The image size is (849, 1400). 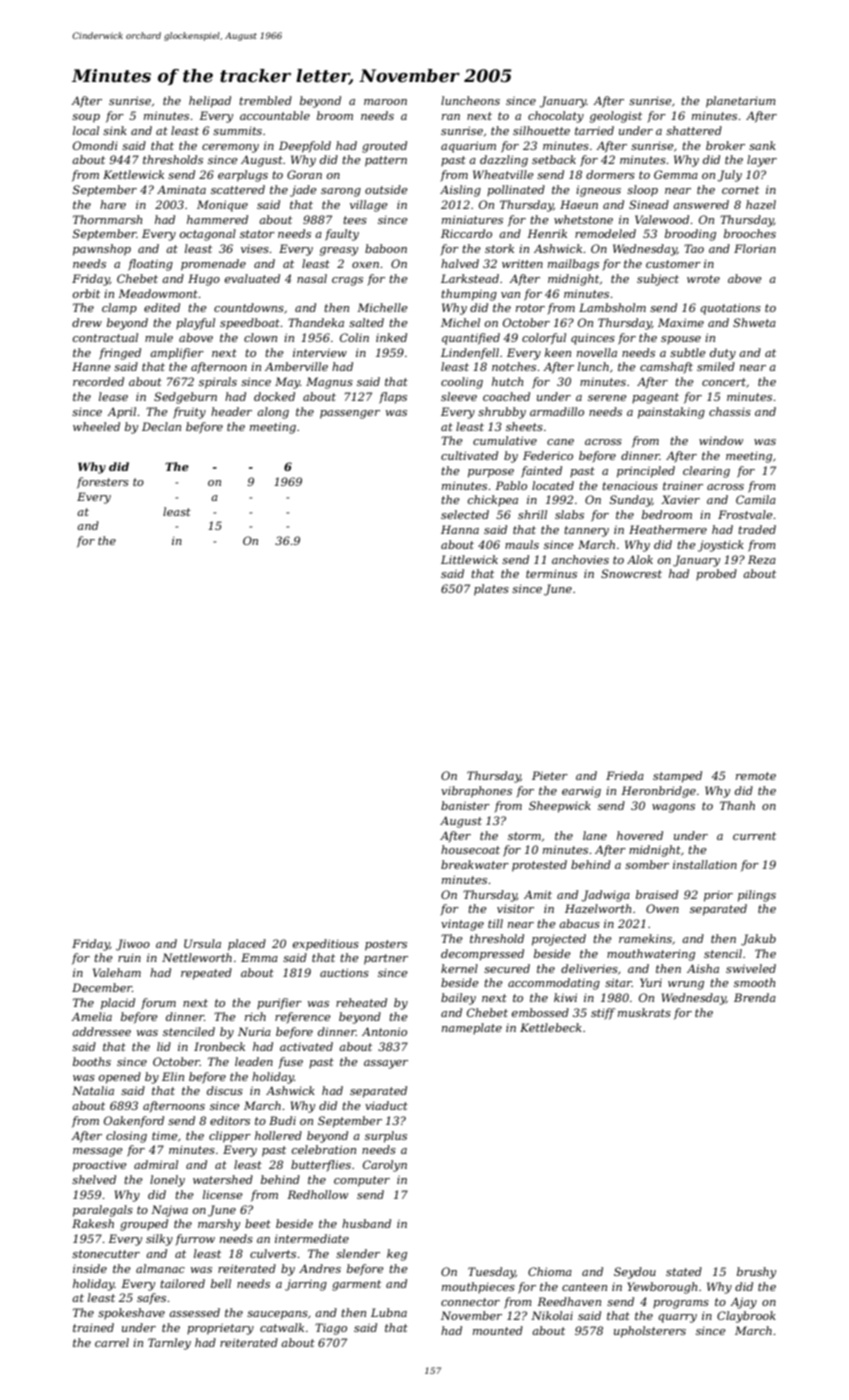 I want to click on Brenda, so click(x=755, y=997).
